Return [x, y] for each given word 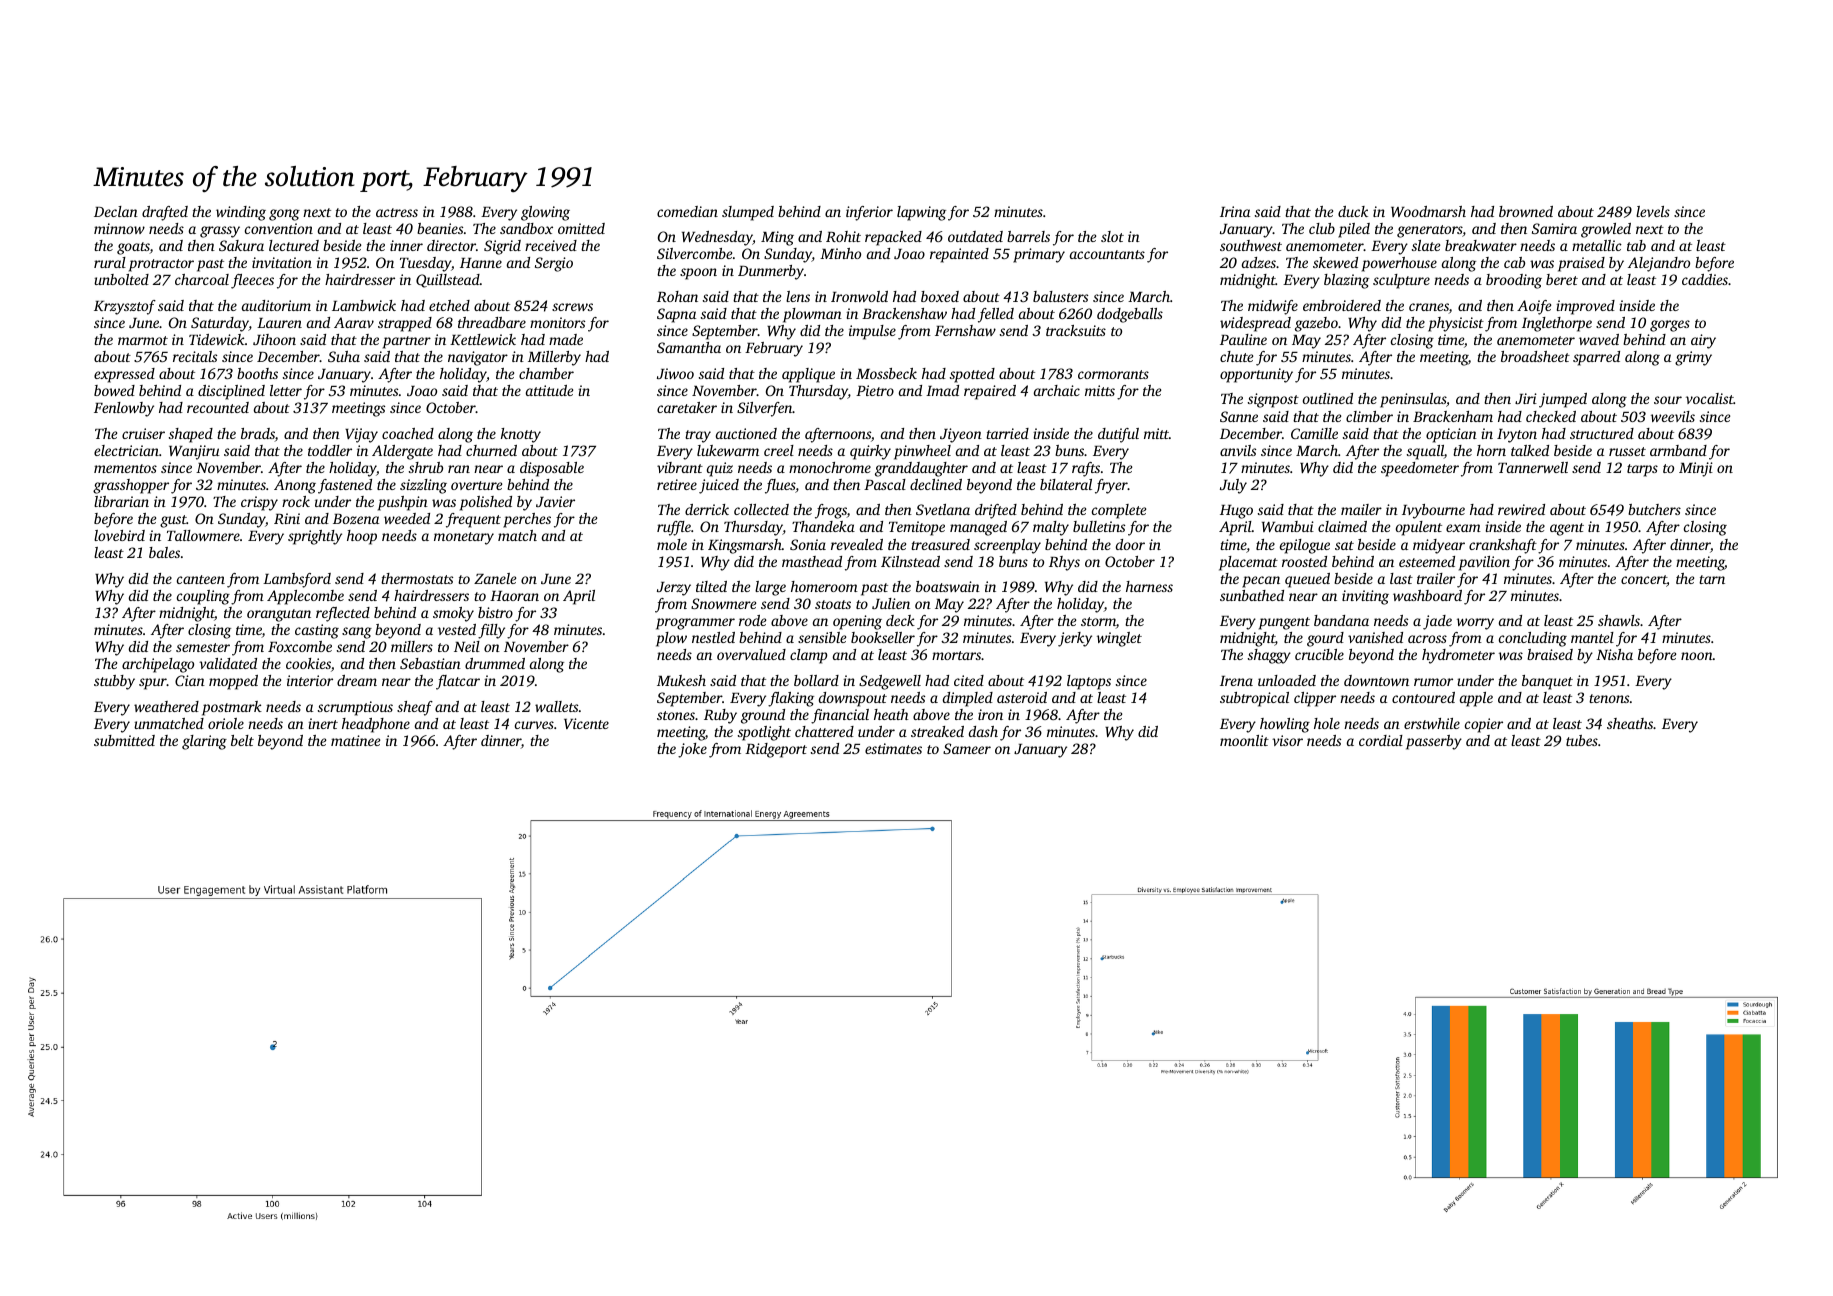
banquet [1547, 682]
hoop [362, 537]
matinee [355, 740]
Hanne [481, 263]
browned [1526, 211]
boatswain [948, 586]
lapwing [921, 213]
